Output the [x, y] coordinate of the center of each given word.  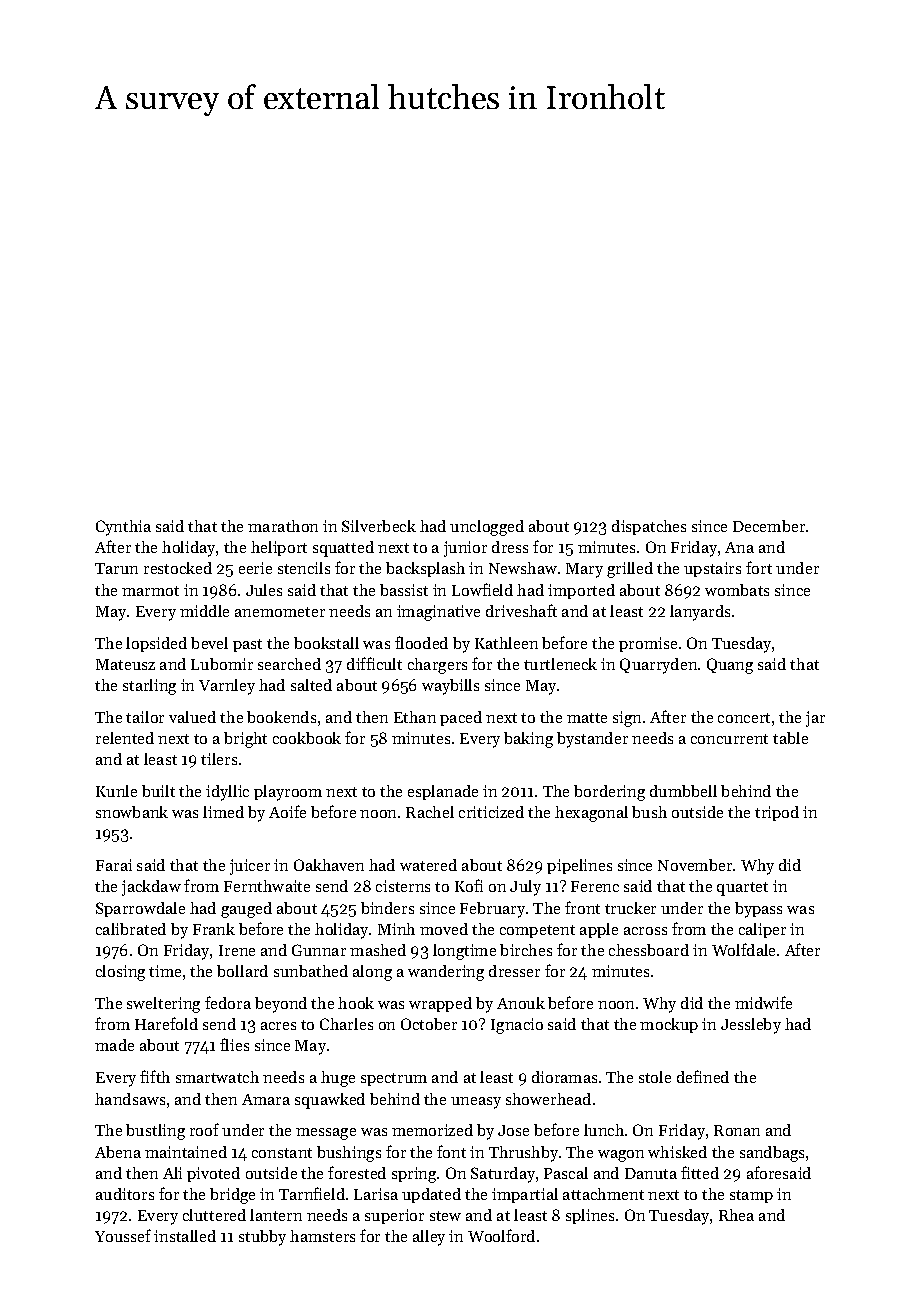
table [790, 738]
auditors [125, 1194]
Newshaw [523, 568]
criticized [491, 812]
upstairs [712, 569]
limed [223, 812]
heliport [279, 548]
